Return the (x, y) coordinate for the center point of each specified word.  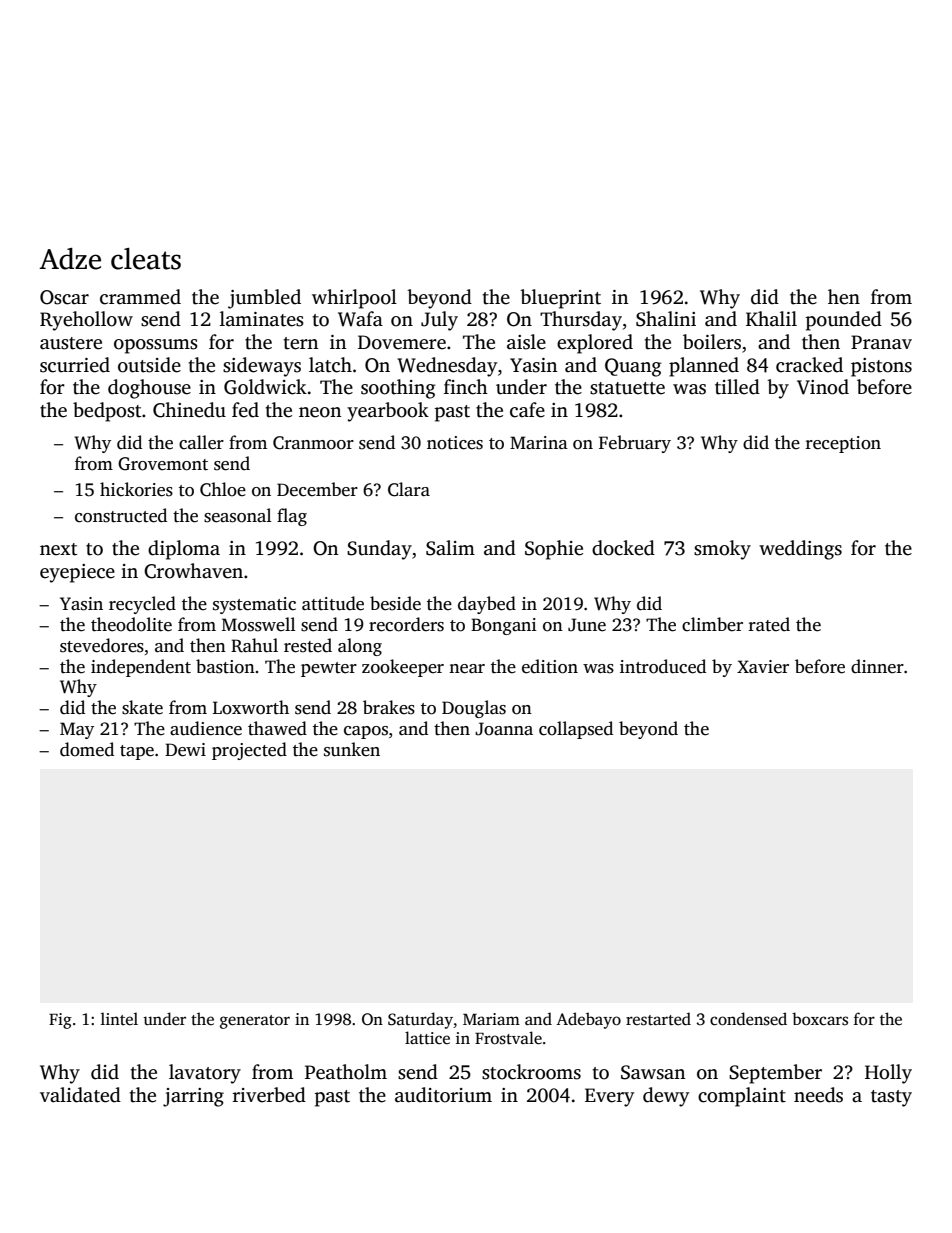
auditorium (443, 1095)
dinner (877, 666)
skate (142, 707)
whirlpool (354, 299)
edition (550, 666)
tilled (737, 387)
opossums (156, 346)
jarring (193, 1097)
